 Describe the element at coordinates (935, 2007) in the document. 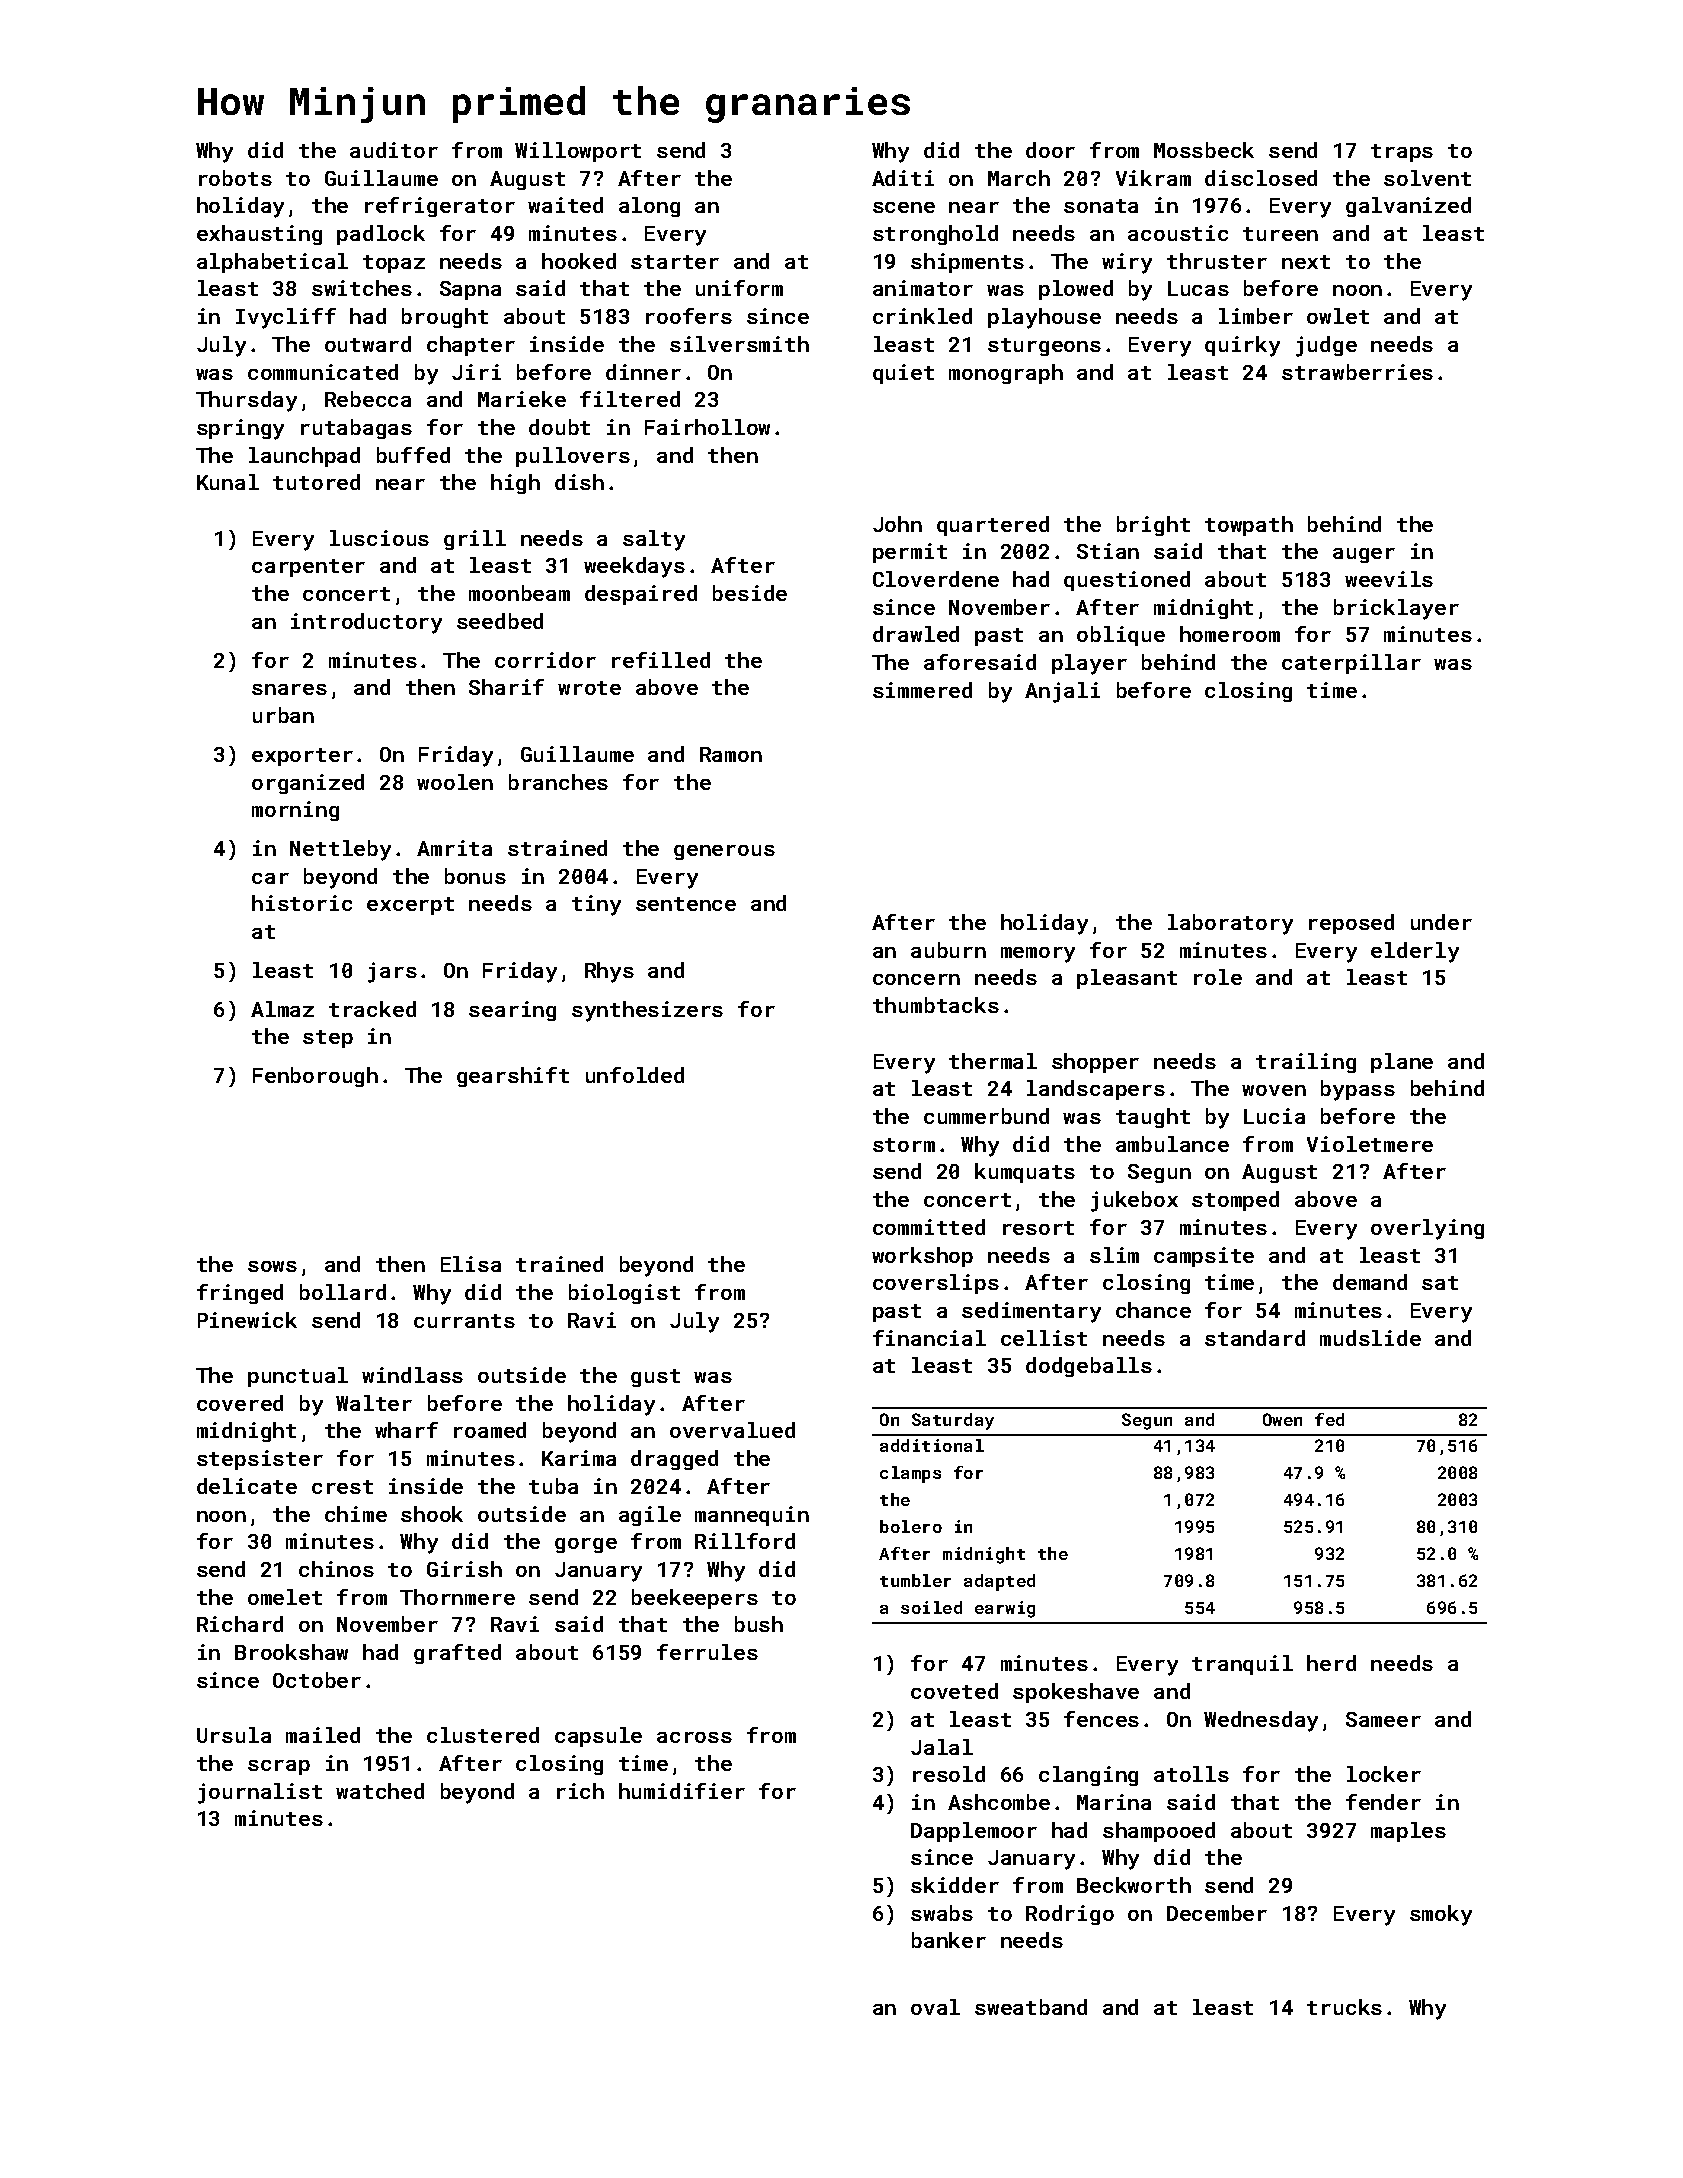

I see `oval` at that location.
